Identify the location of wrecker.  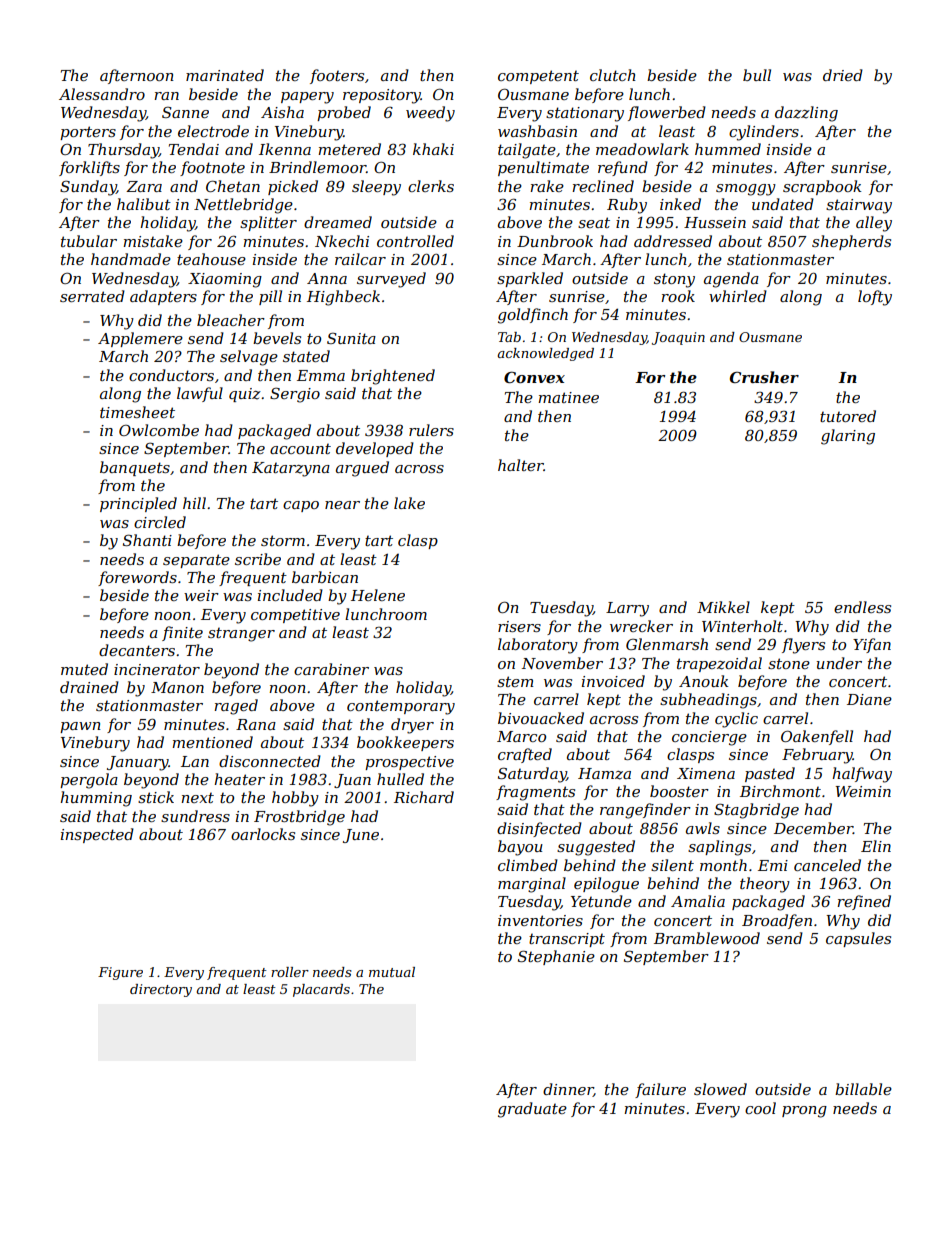
(641, 626).
